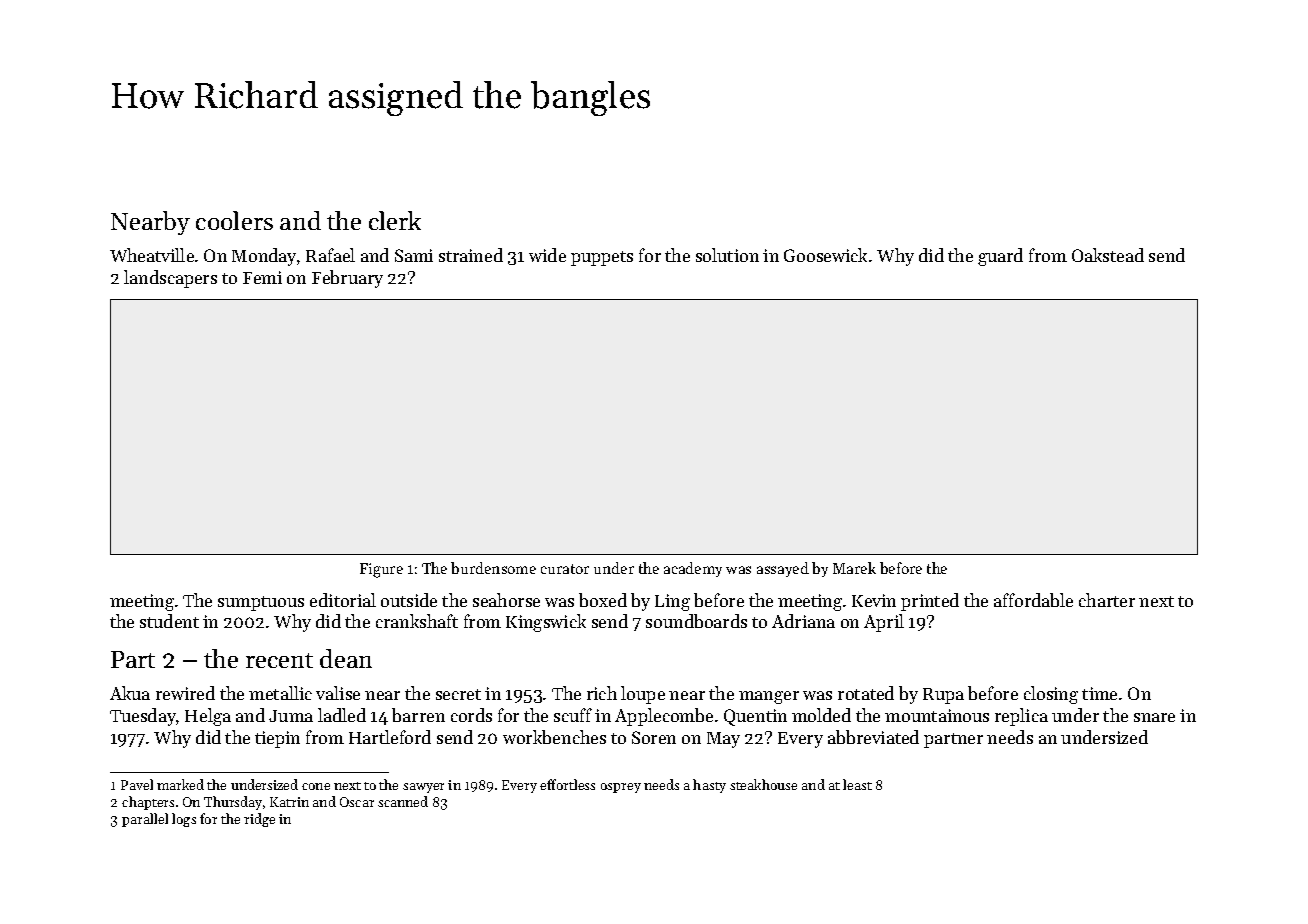  What do you see at coordinates (1108, 255) in the image?
I see `Oakstead` at bounding box center [1108, 255].
